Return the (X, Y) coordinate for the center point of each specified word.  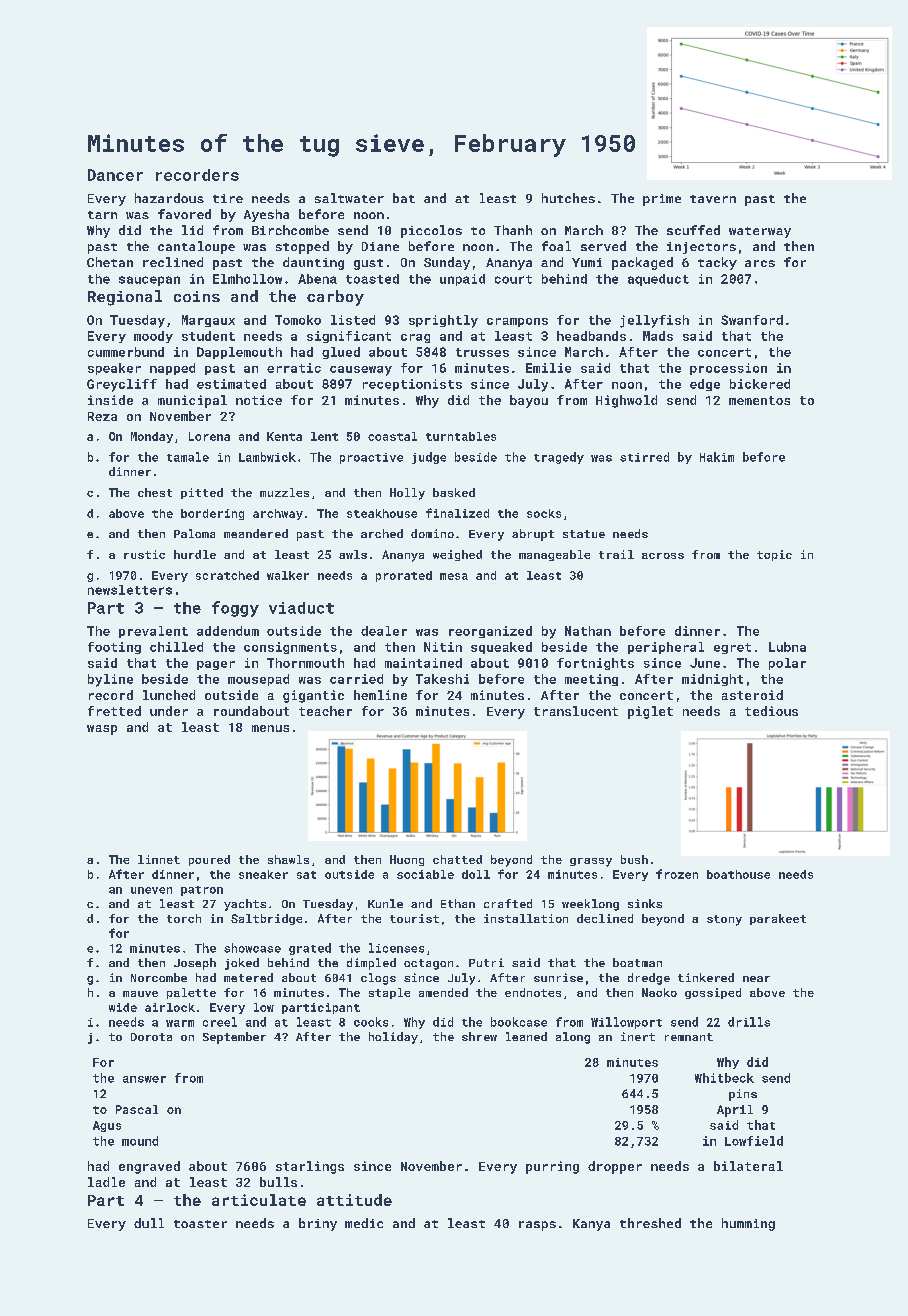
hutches (568, 198)
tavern (713, 199)
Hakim (717, 457)
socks (544, 513)
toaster (200, 1224)
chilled (176, 647)
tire (228, 198)
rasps (537, 1226)
